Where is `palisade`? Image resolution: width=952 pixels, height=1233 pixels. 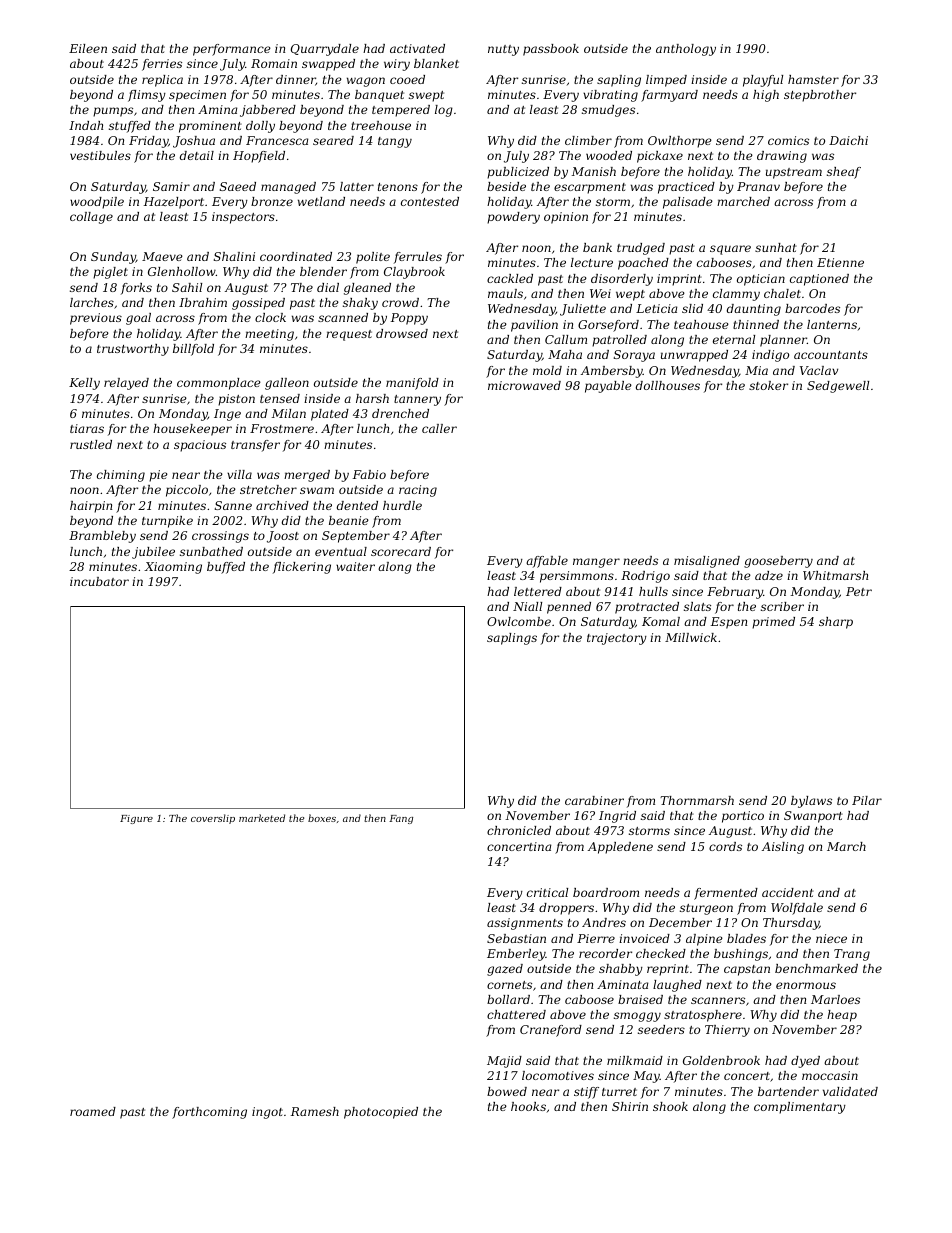 palisade is located at coordinates (688, 203).
